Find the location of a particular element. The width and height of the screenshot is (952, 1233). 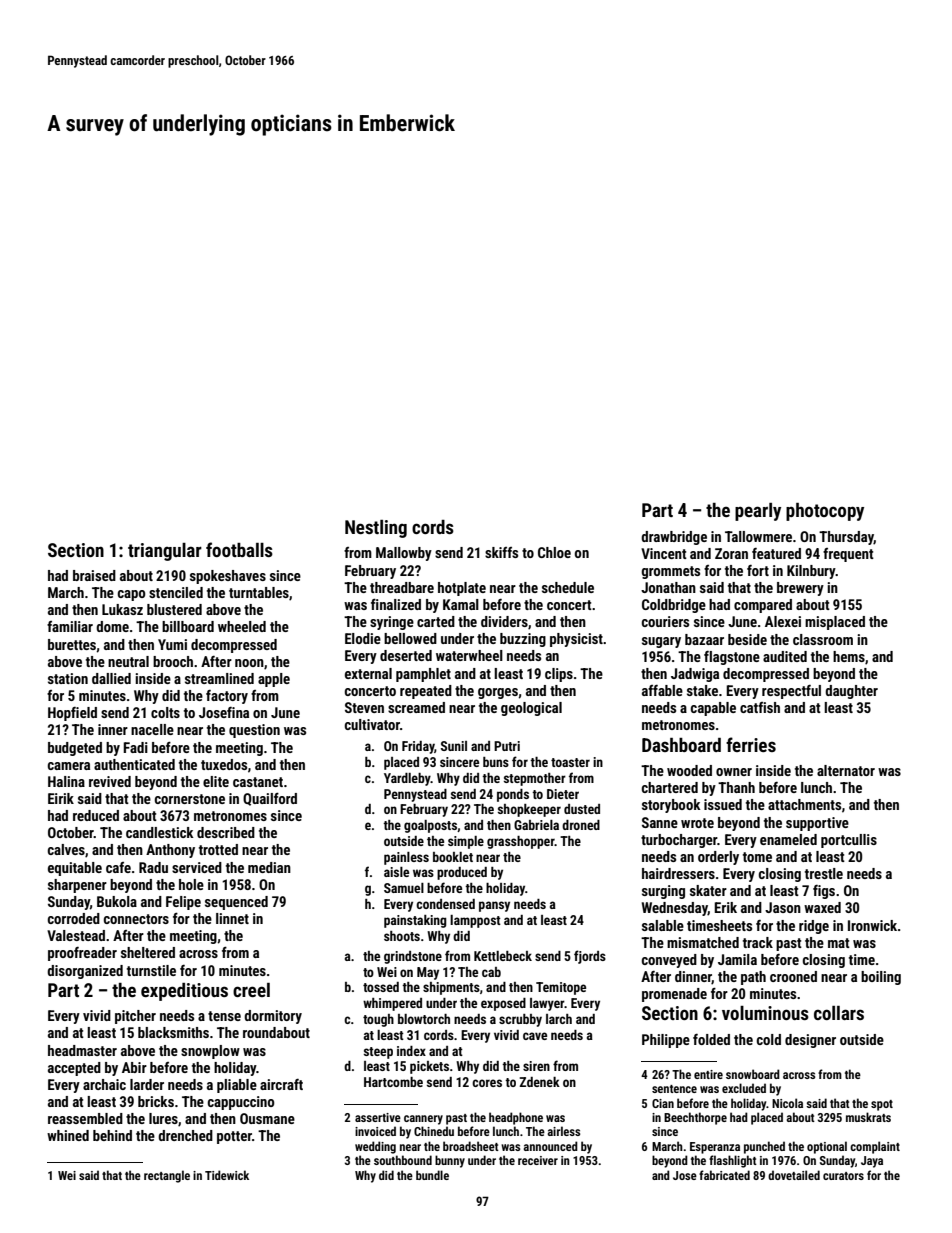

turntables is located at coordinates (259, 592).
